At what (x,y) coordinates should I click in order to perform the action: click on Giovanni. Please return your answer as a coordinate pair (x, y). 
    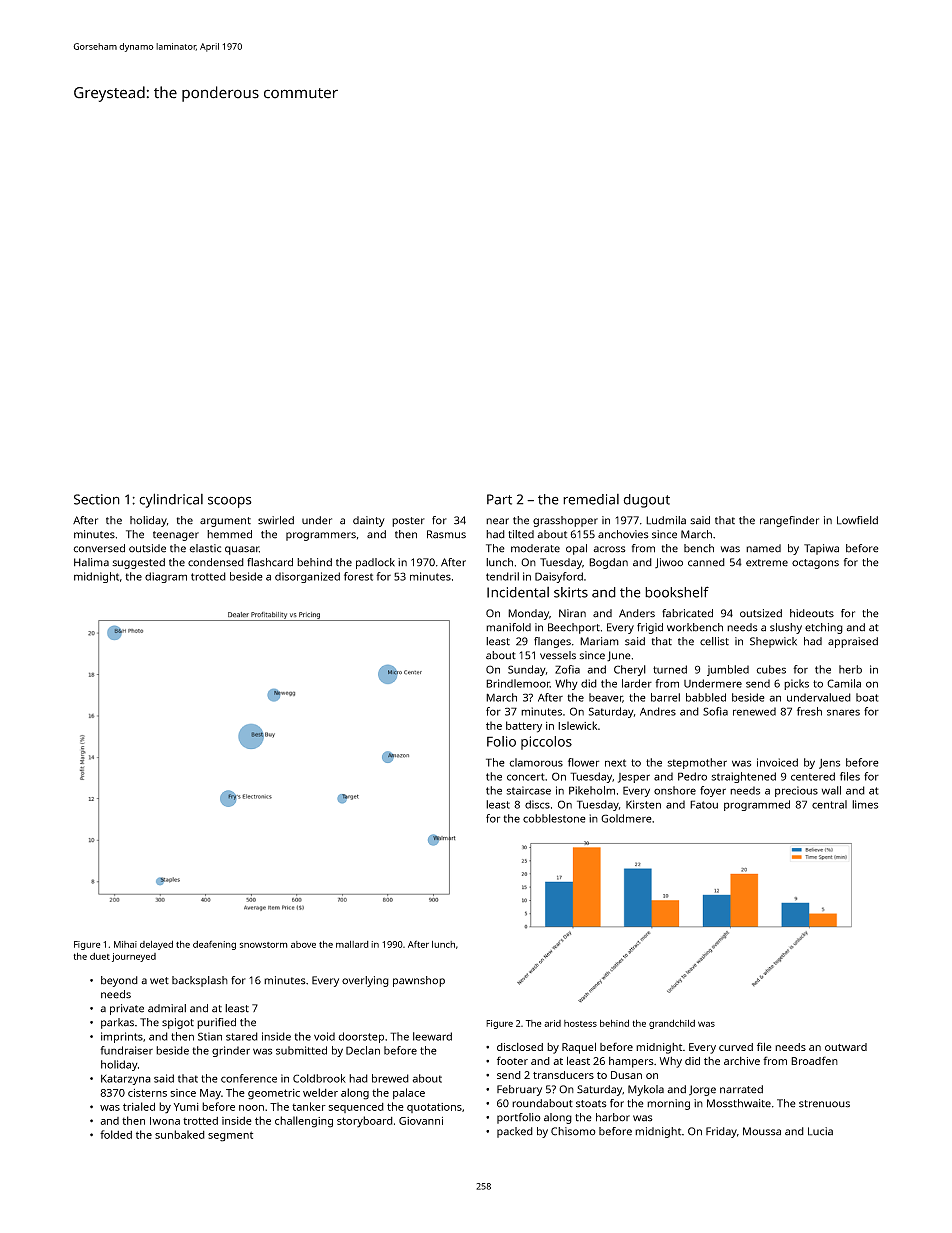
    Looking at the image, I should click on (421, 1121).
